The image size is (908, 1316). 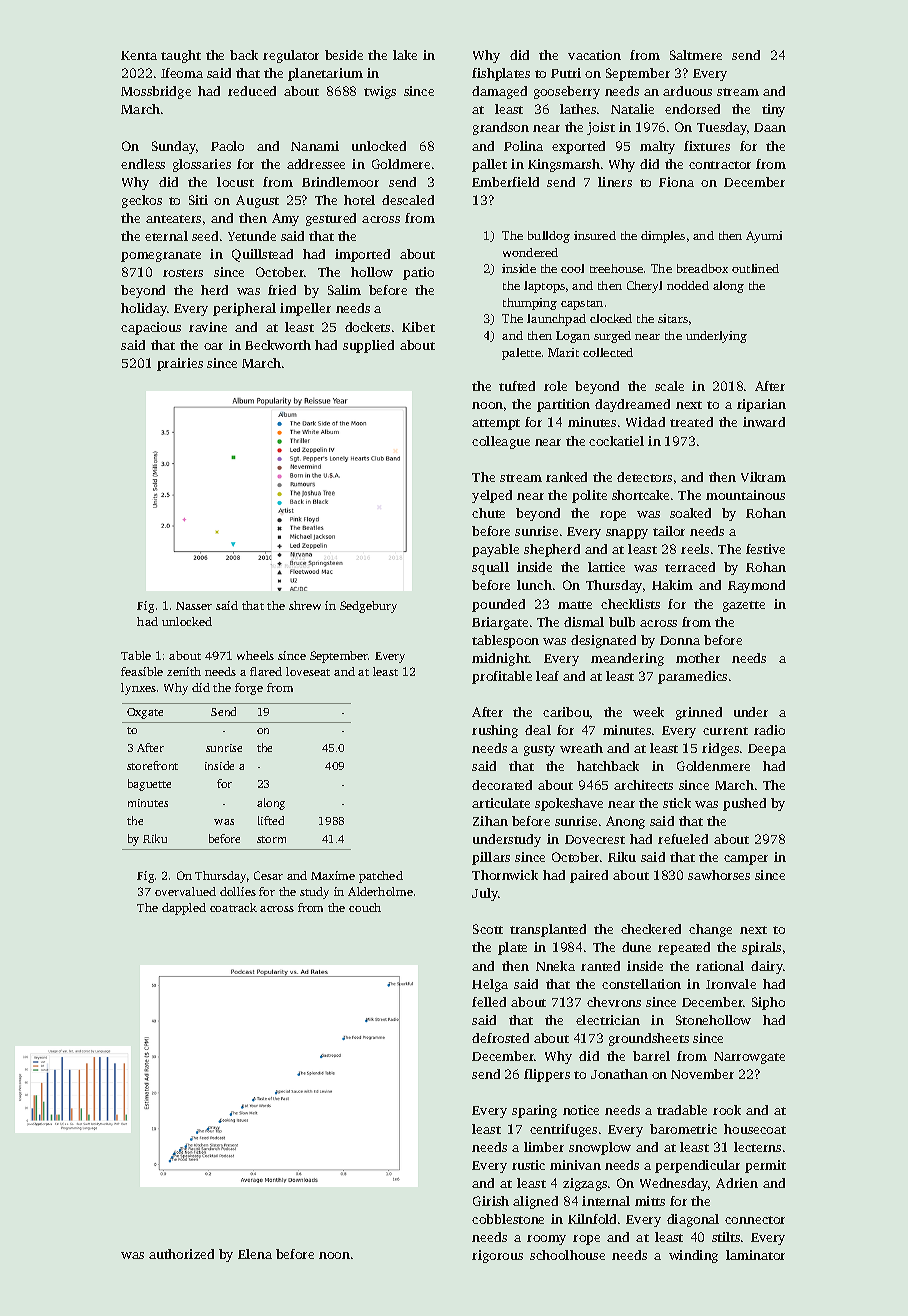 What do you see at coordinates (544, 1147) in the image?
I see `limber` at bounding box center [544, 1147].
